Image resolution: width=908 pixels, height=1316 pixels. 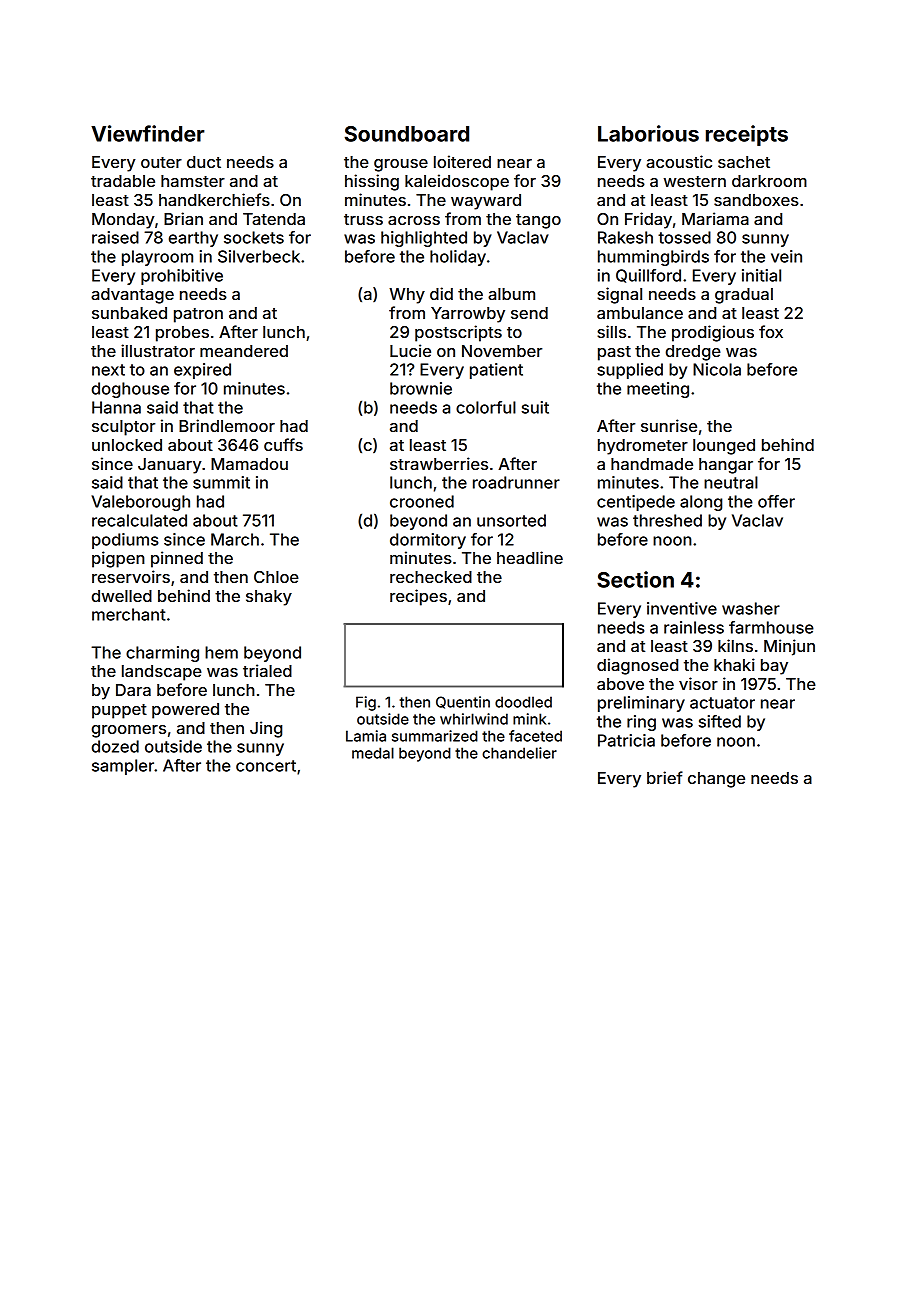 What do you see at coordinates (468, 315) in the screenshot?
I see `Yarrowby` at bounding box center [468, 315].
